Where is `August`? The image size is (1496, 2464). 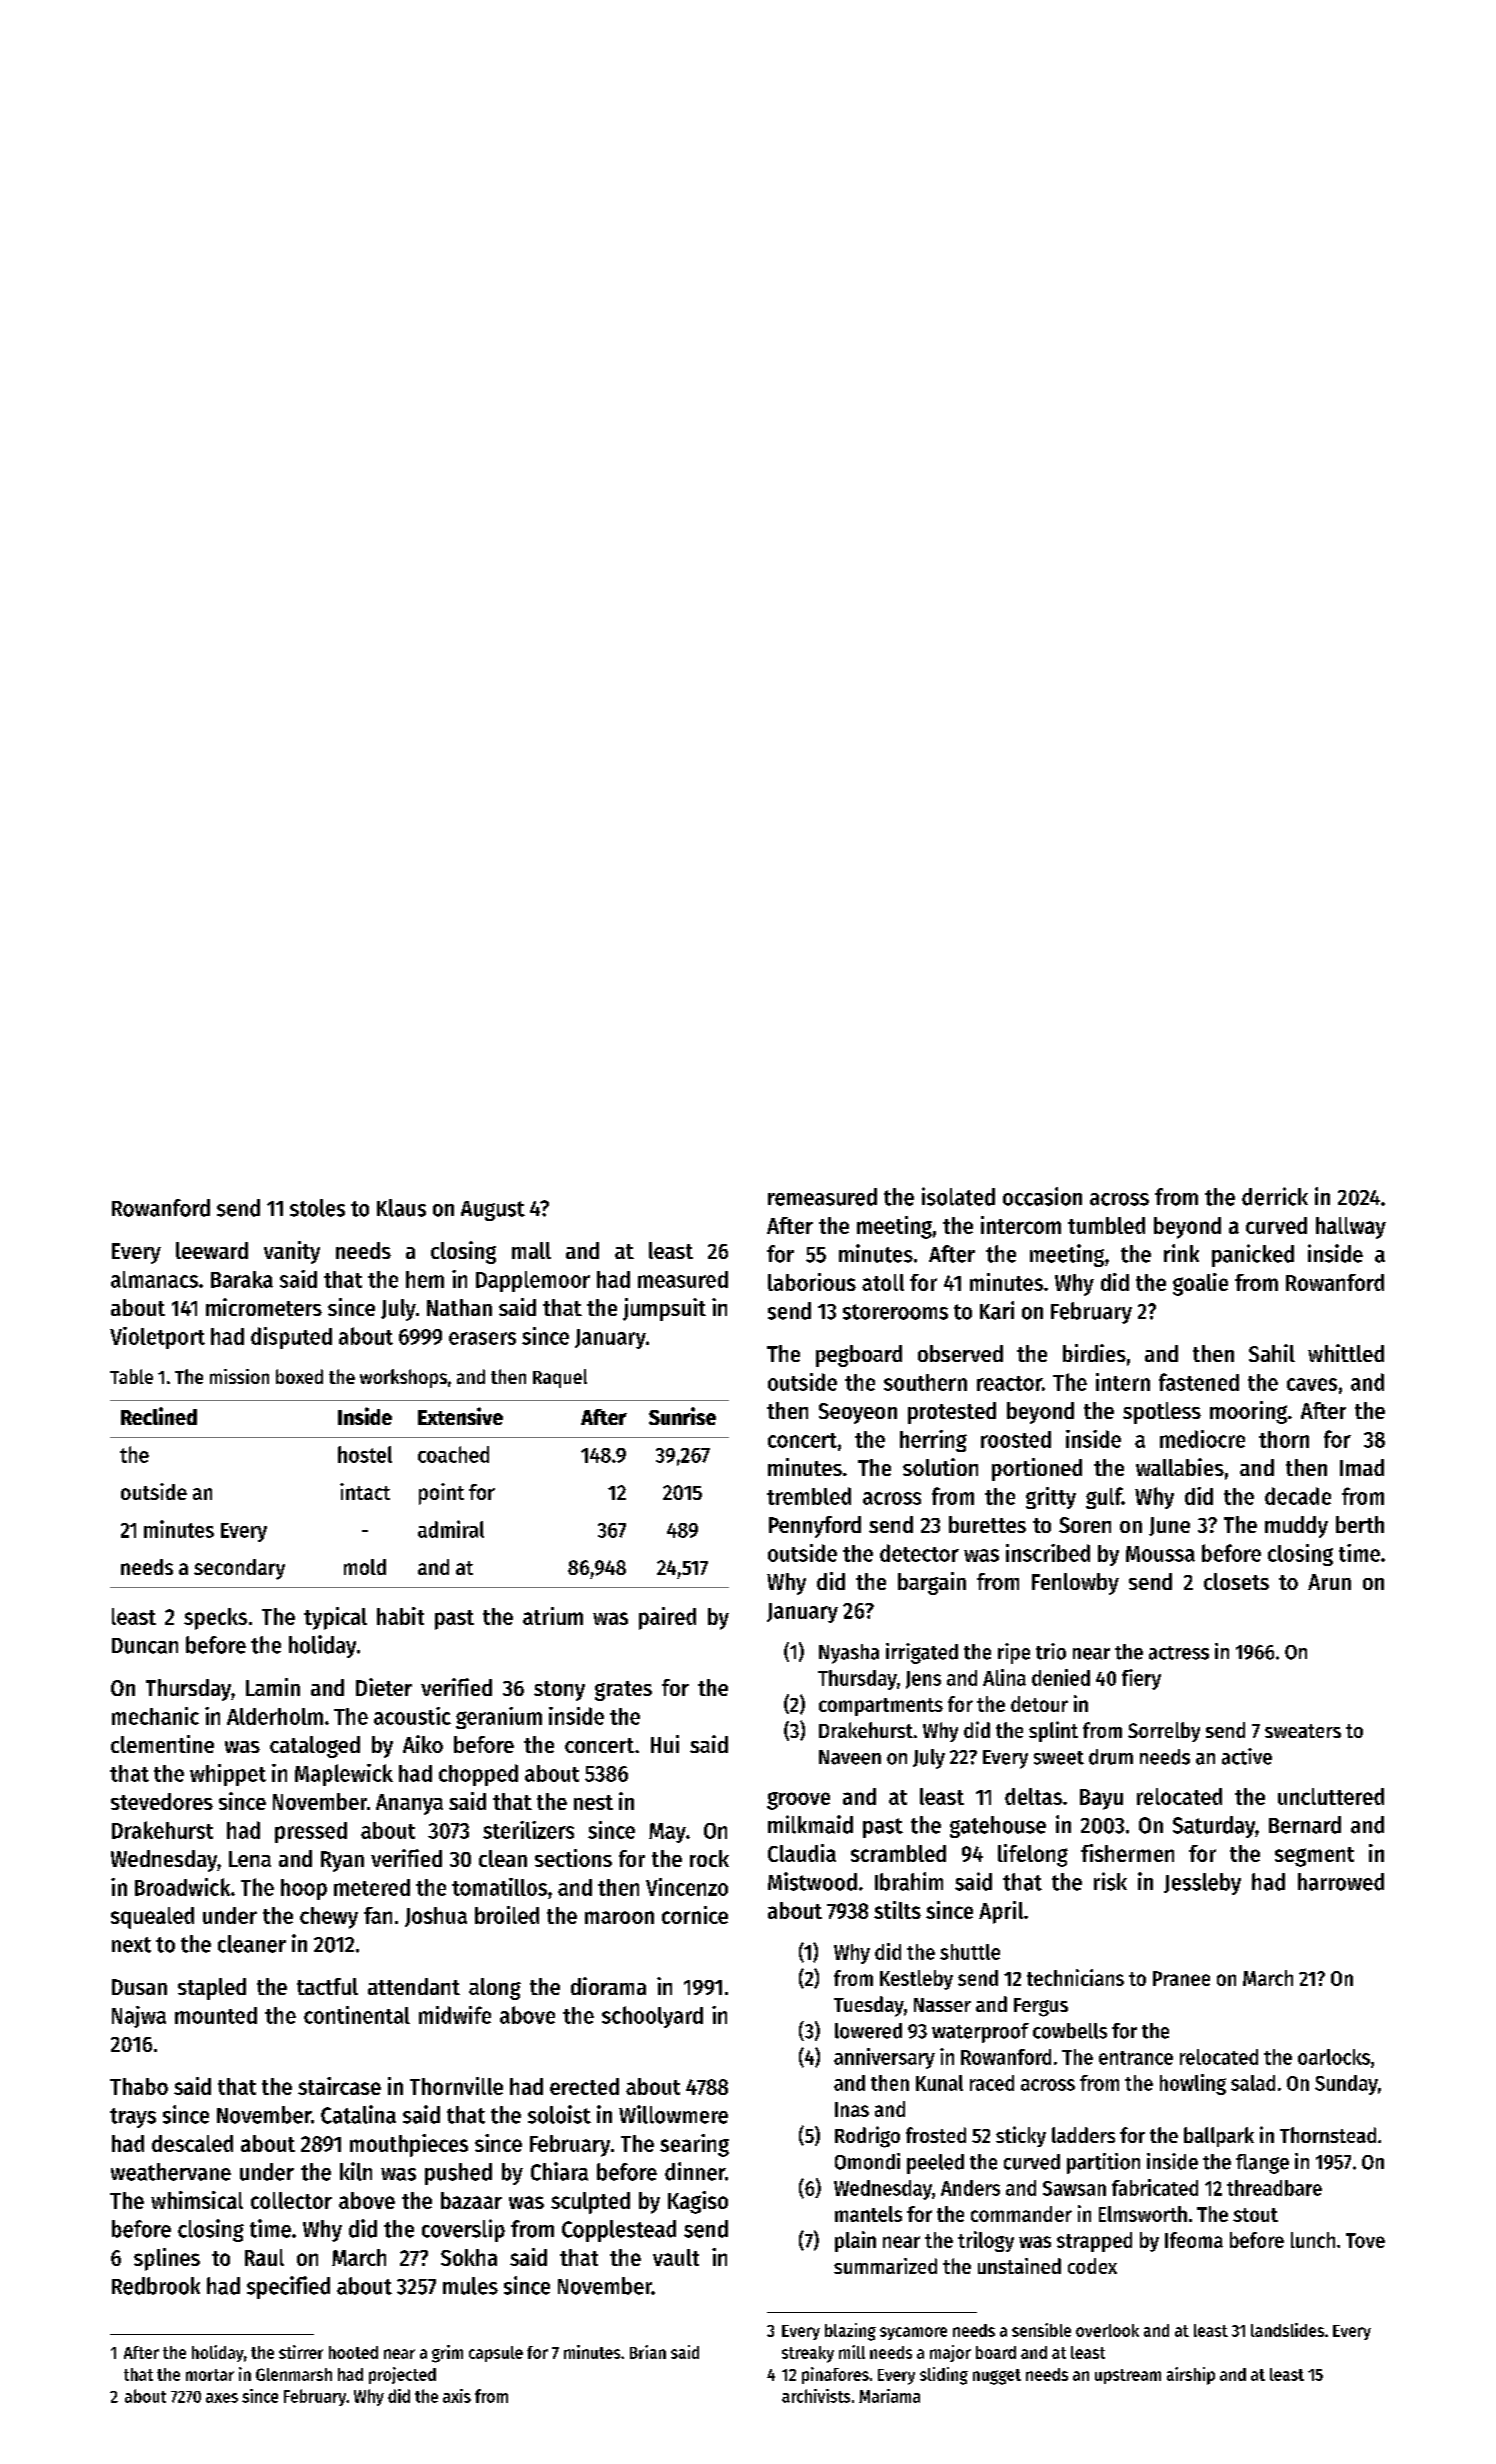 August is located at coordinates (493, 1211).
